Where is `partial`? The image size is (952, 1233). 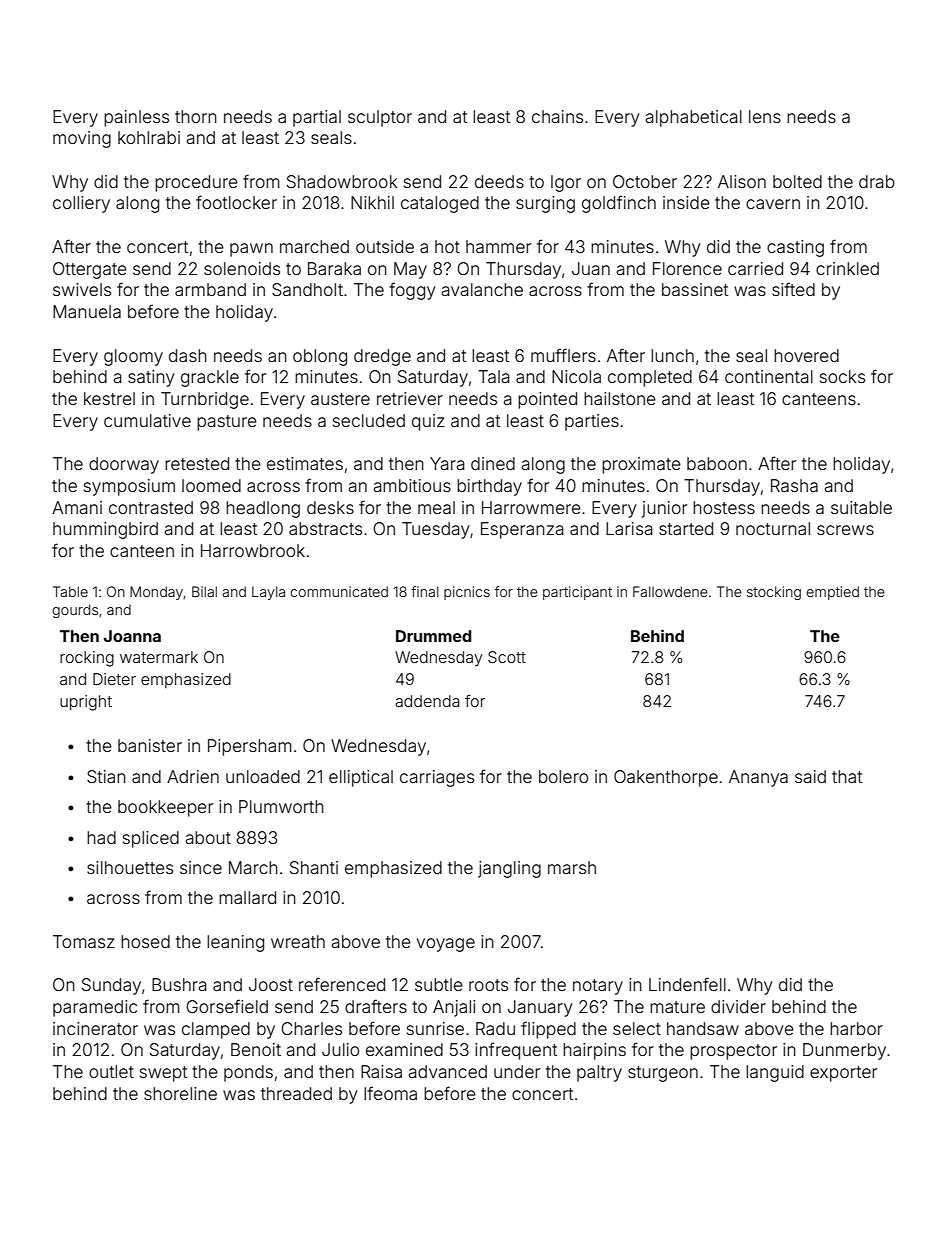
partial is located at coordinates (317, 118).
